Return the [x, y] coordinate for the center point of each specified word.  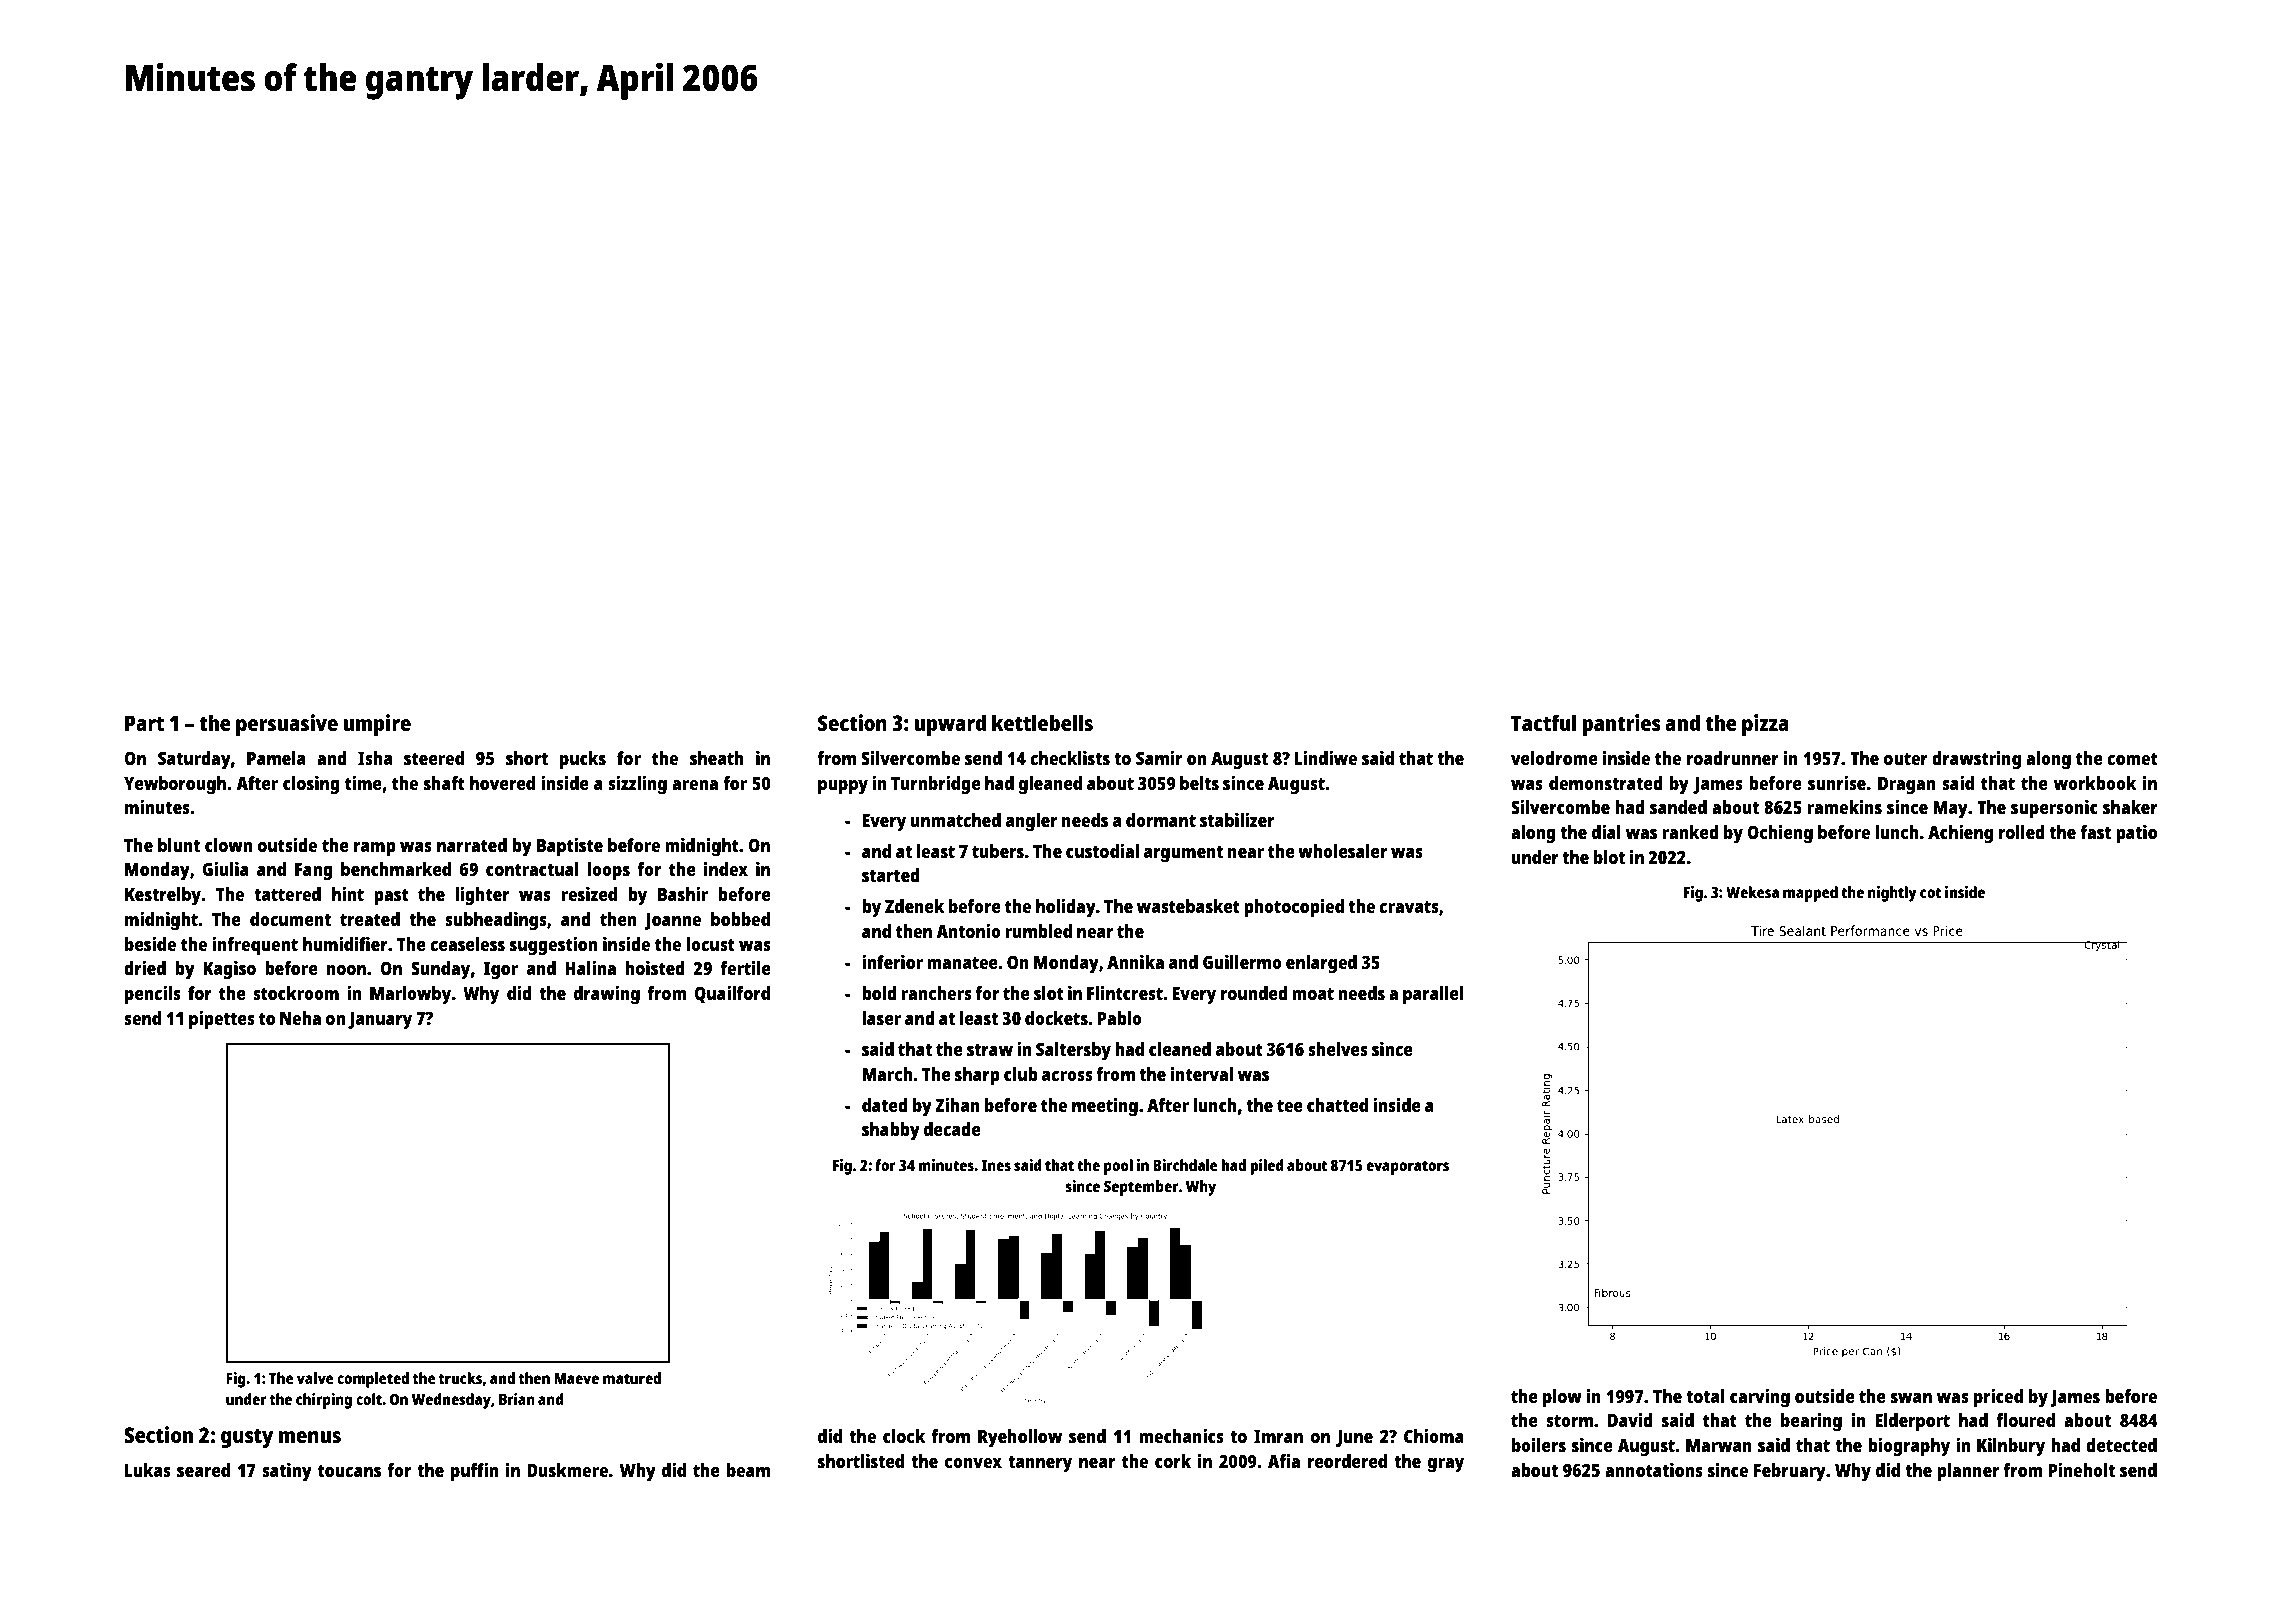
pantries [1622, 725]
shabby [891, 1131]
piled [1266, 1167]
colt [369, 1399]
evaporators [1407, 1167]
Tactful [1543, 722]
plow [1562, 1398]
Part [144, 723]
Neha [300, 1018]
